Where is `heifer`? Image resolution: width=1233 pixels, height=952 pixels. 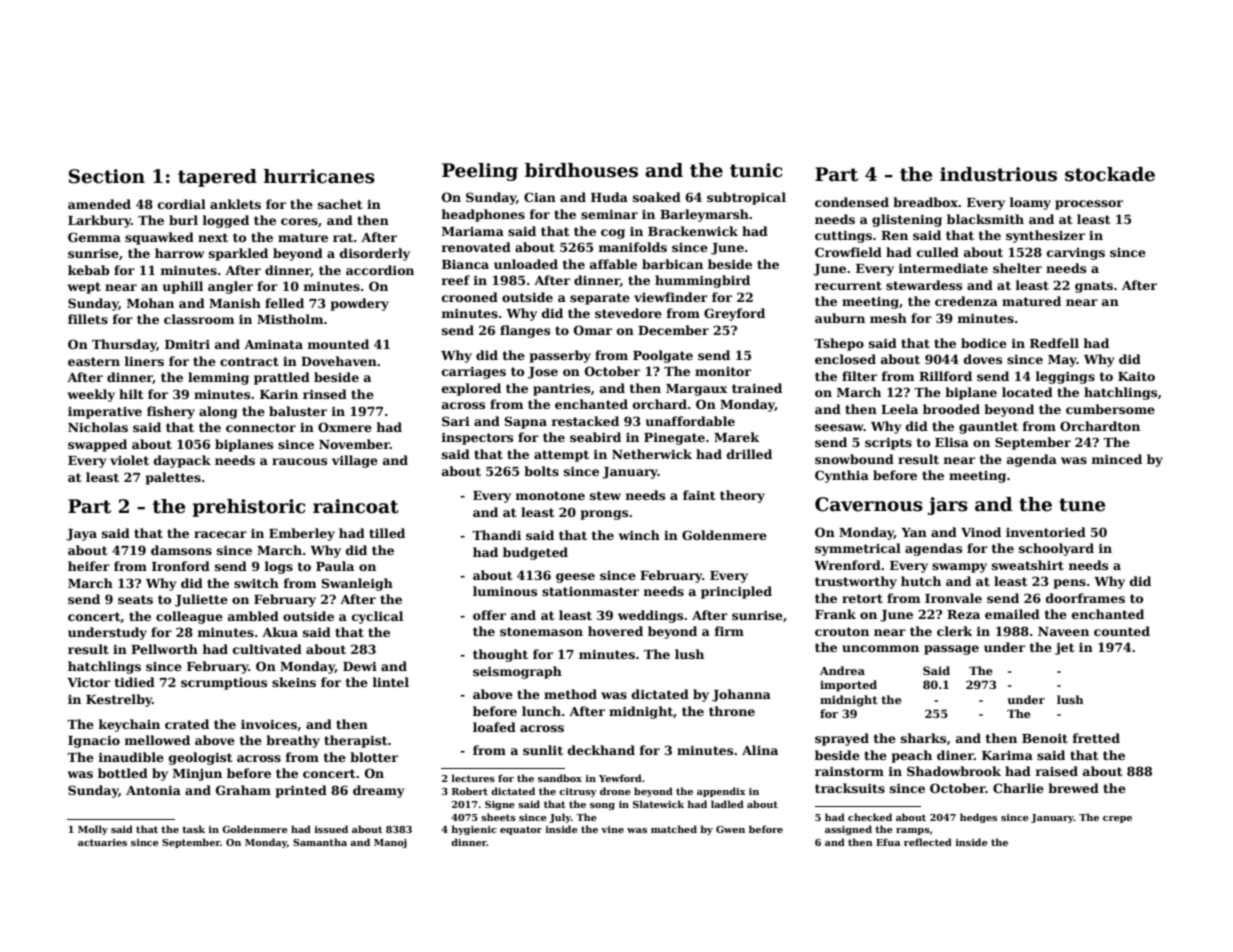 heifer is located at coordinates (89, 566).
